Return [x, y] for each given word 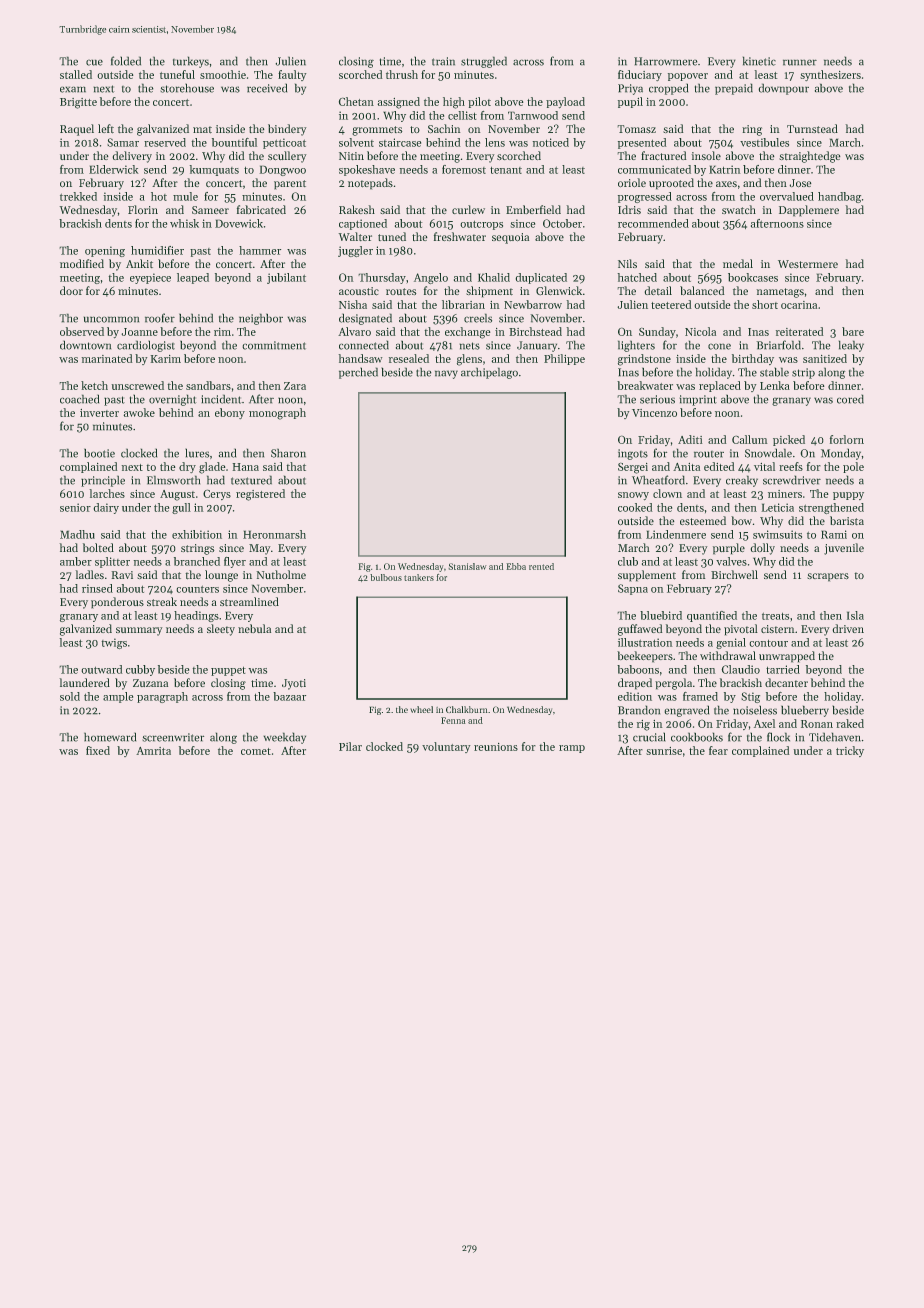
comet [256, 751]
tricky [850, 751]
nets [469, 346]
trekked [78, 196]
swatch [739, 209]
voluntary [446, 747]
